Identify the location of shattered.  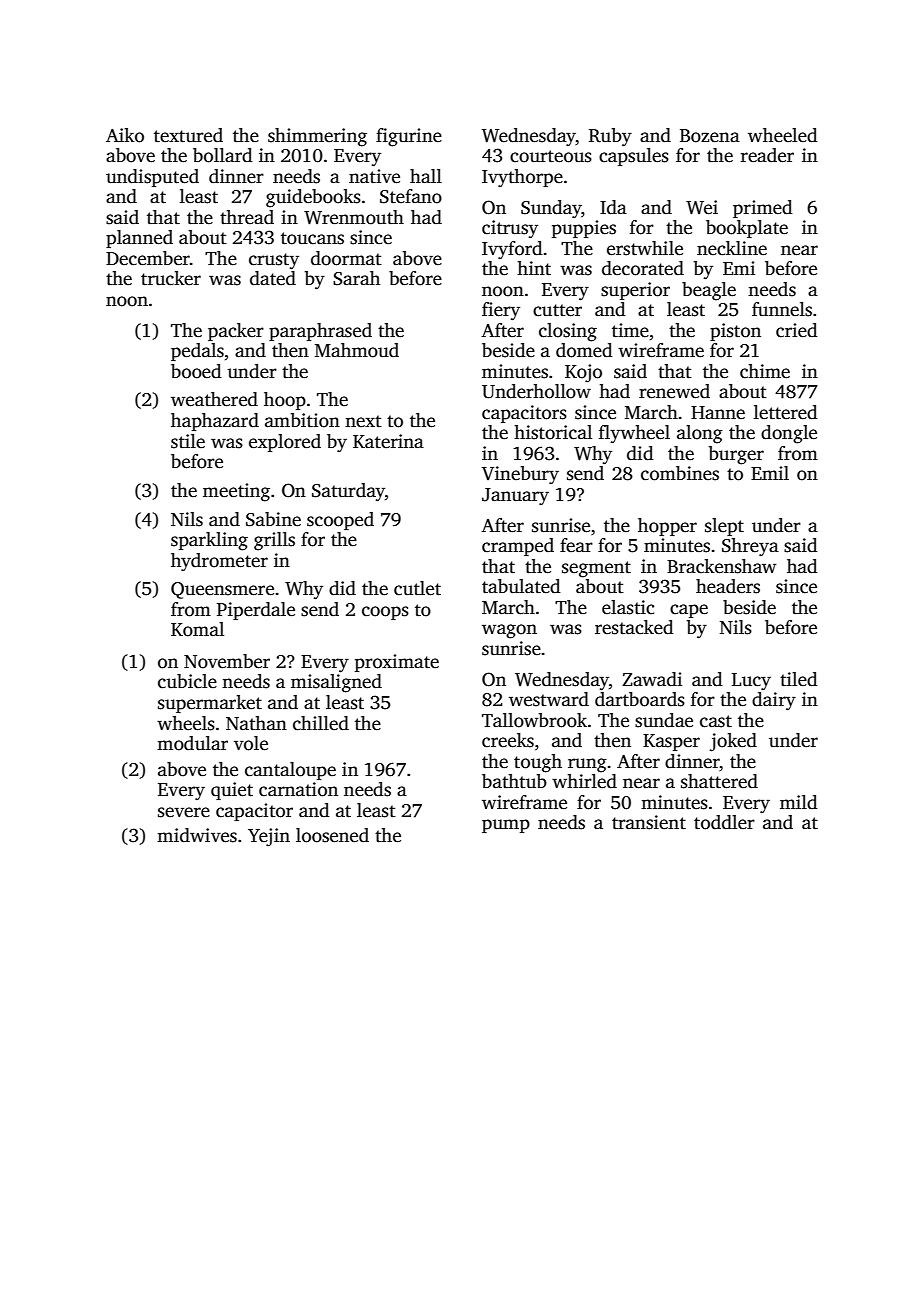
(719, 781).
